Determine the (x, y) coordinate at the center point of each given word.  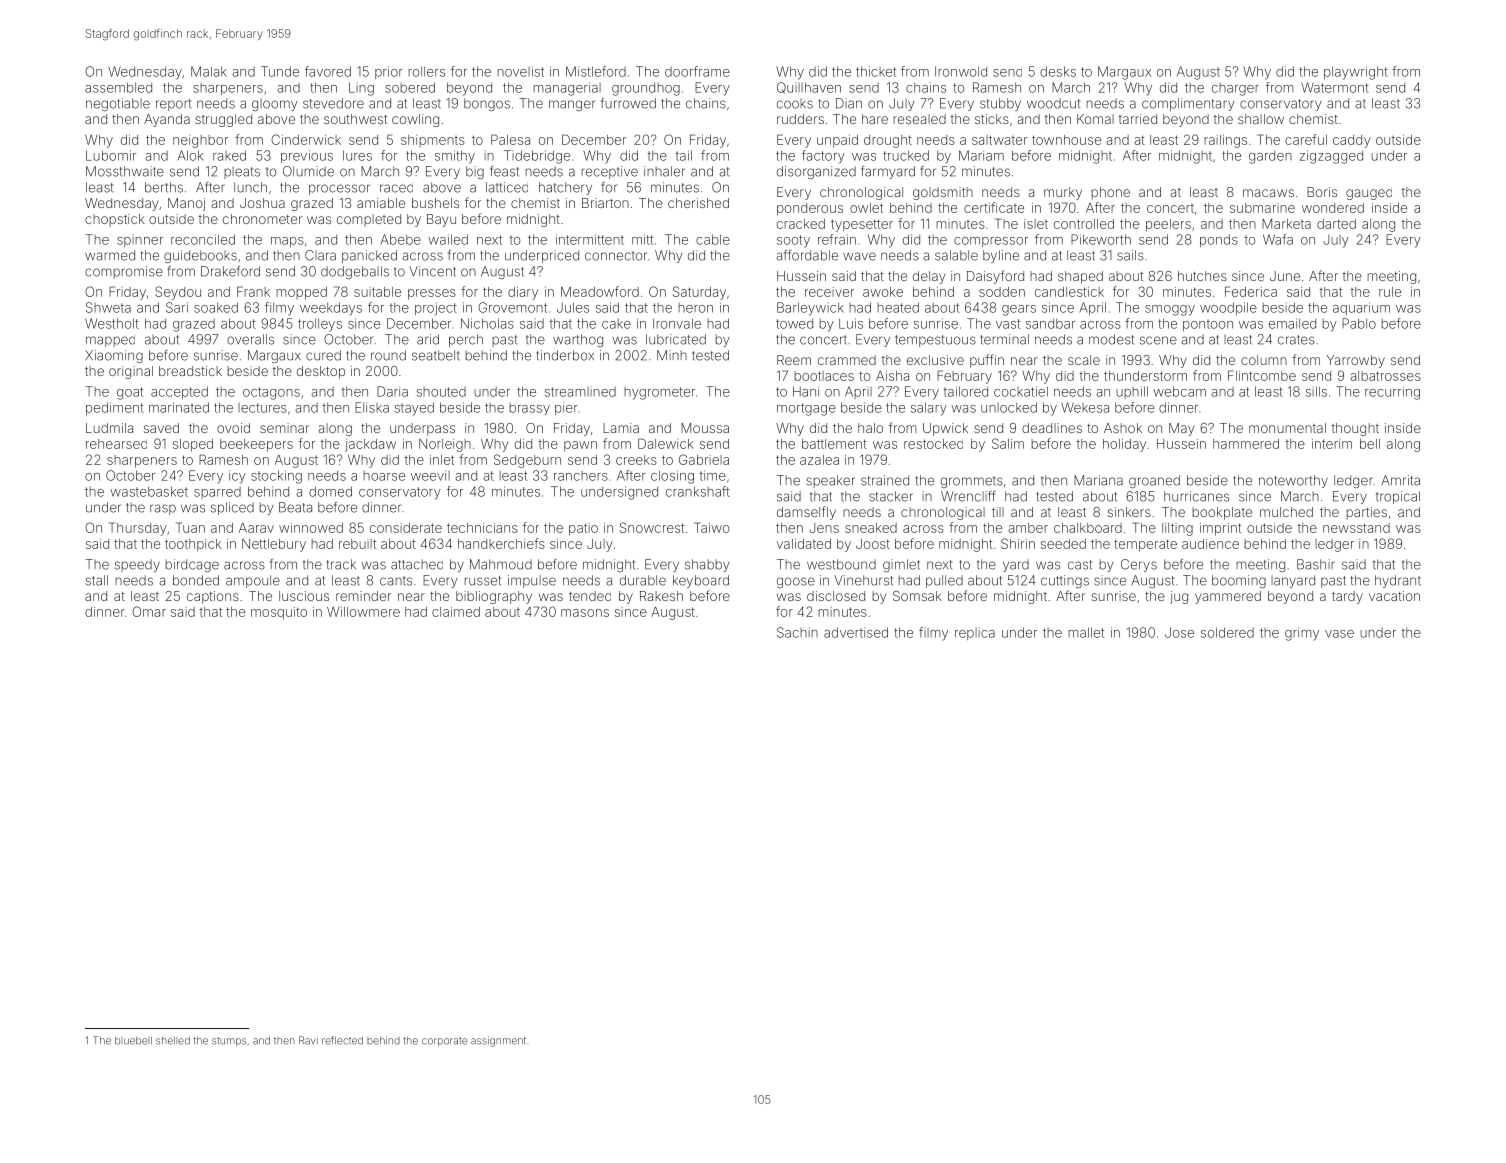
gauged (1369, 194)
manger (572, 105)
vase (1339, 634)
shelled (173, 1041)
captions (213, 597)
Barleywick (810, 309)
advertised (856, 632)
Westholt (112, 323)
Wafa (1278, 239)
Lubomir (111, 155)
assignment (498, 1041)
